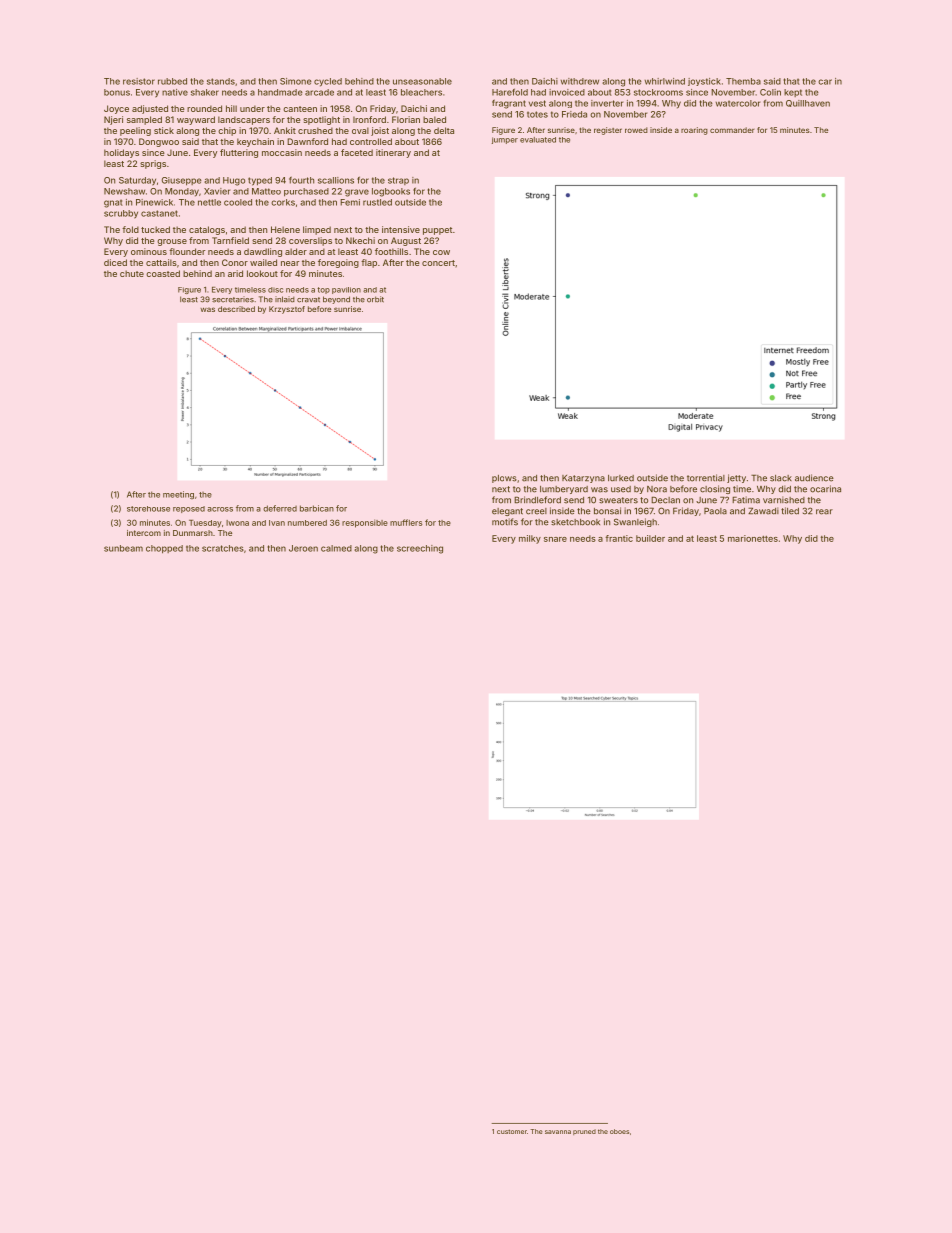  I want to click on oboes, so click(619, 1131).
